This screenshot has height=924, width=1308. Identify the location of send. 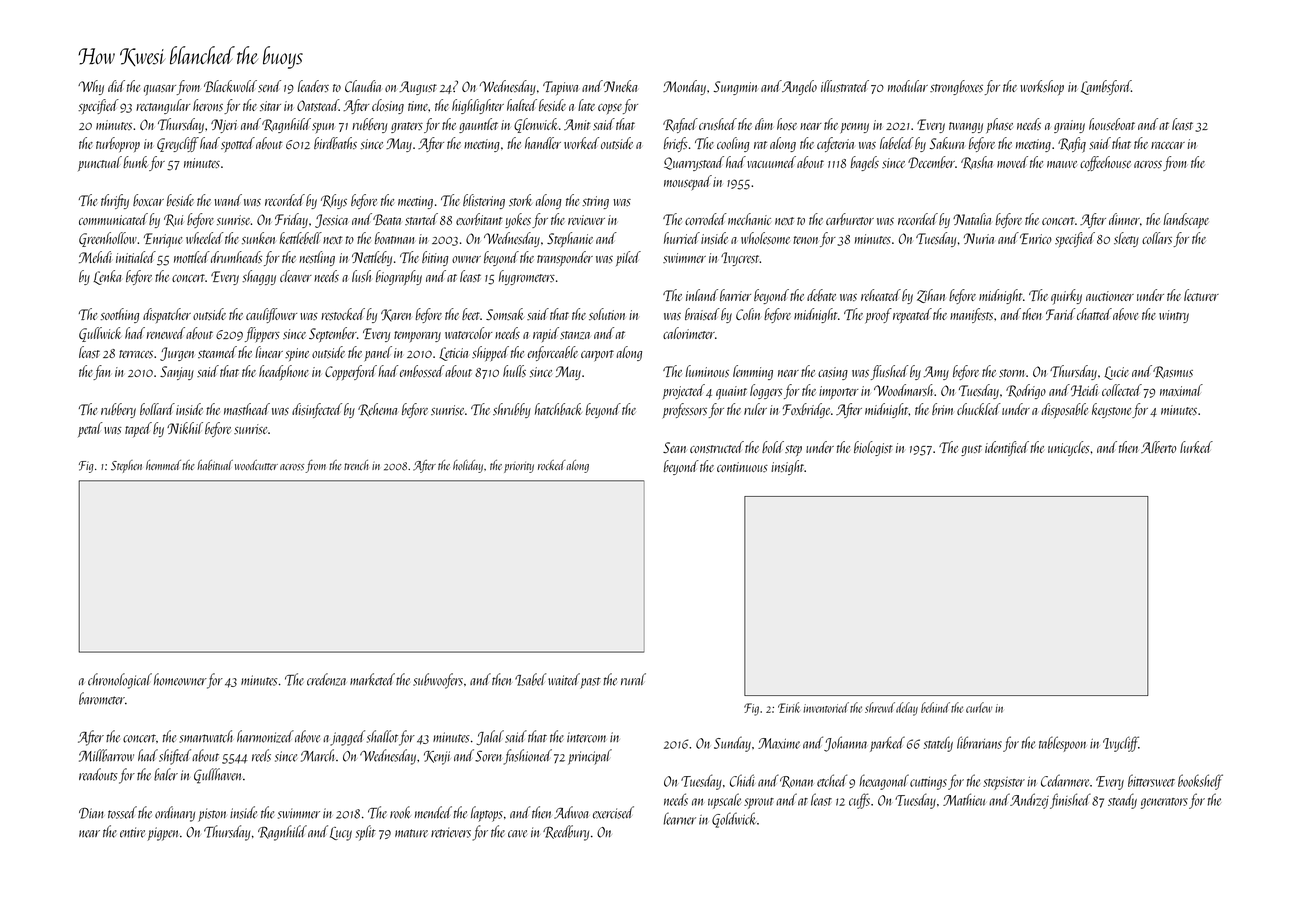
(269, 86).
